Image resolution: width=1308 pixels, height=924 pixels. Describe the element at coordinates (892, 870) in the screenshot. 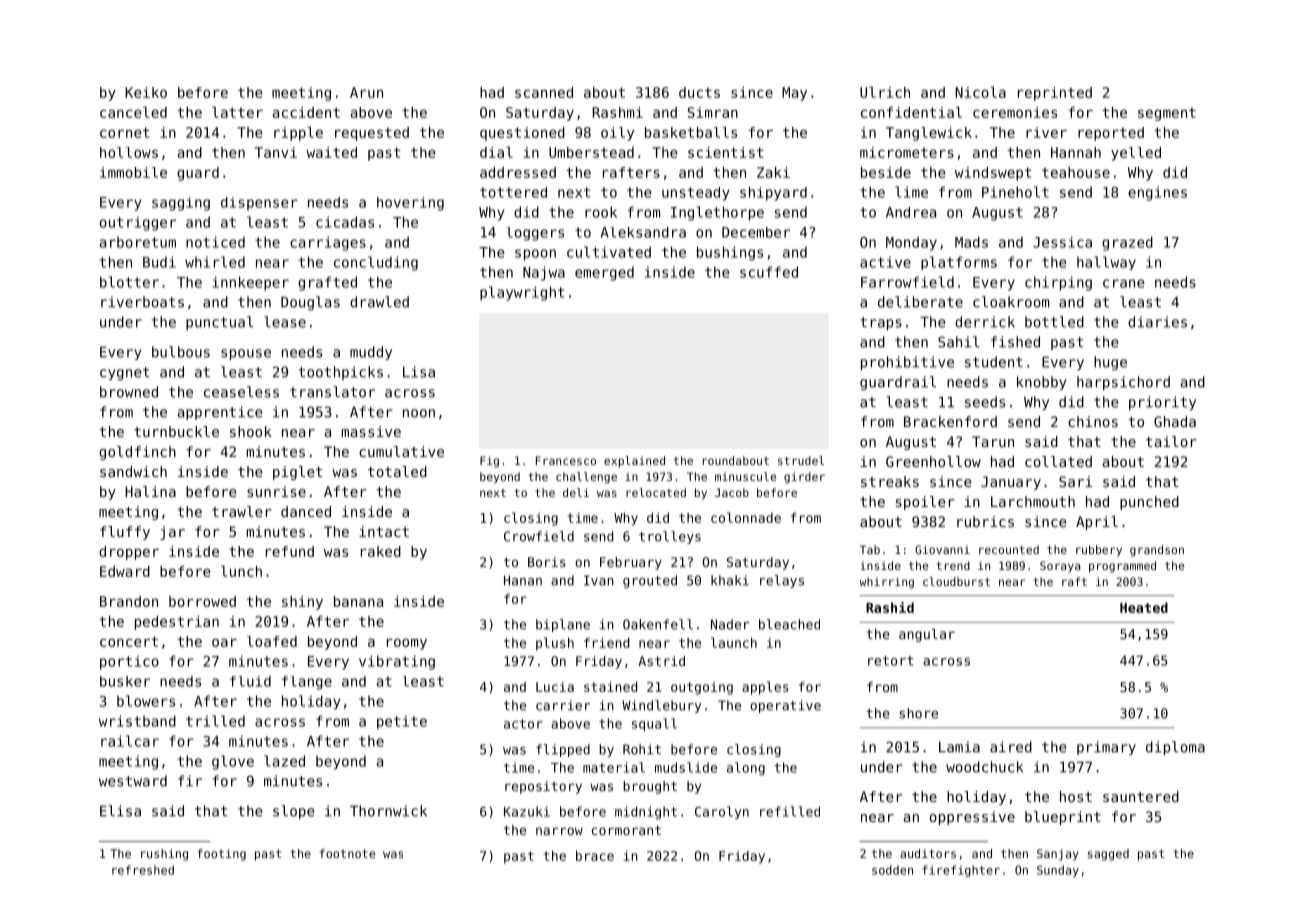

I see `sodden` at that location.
